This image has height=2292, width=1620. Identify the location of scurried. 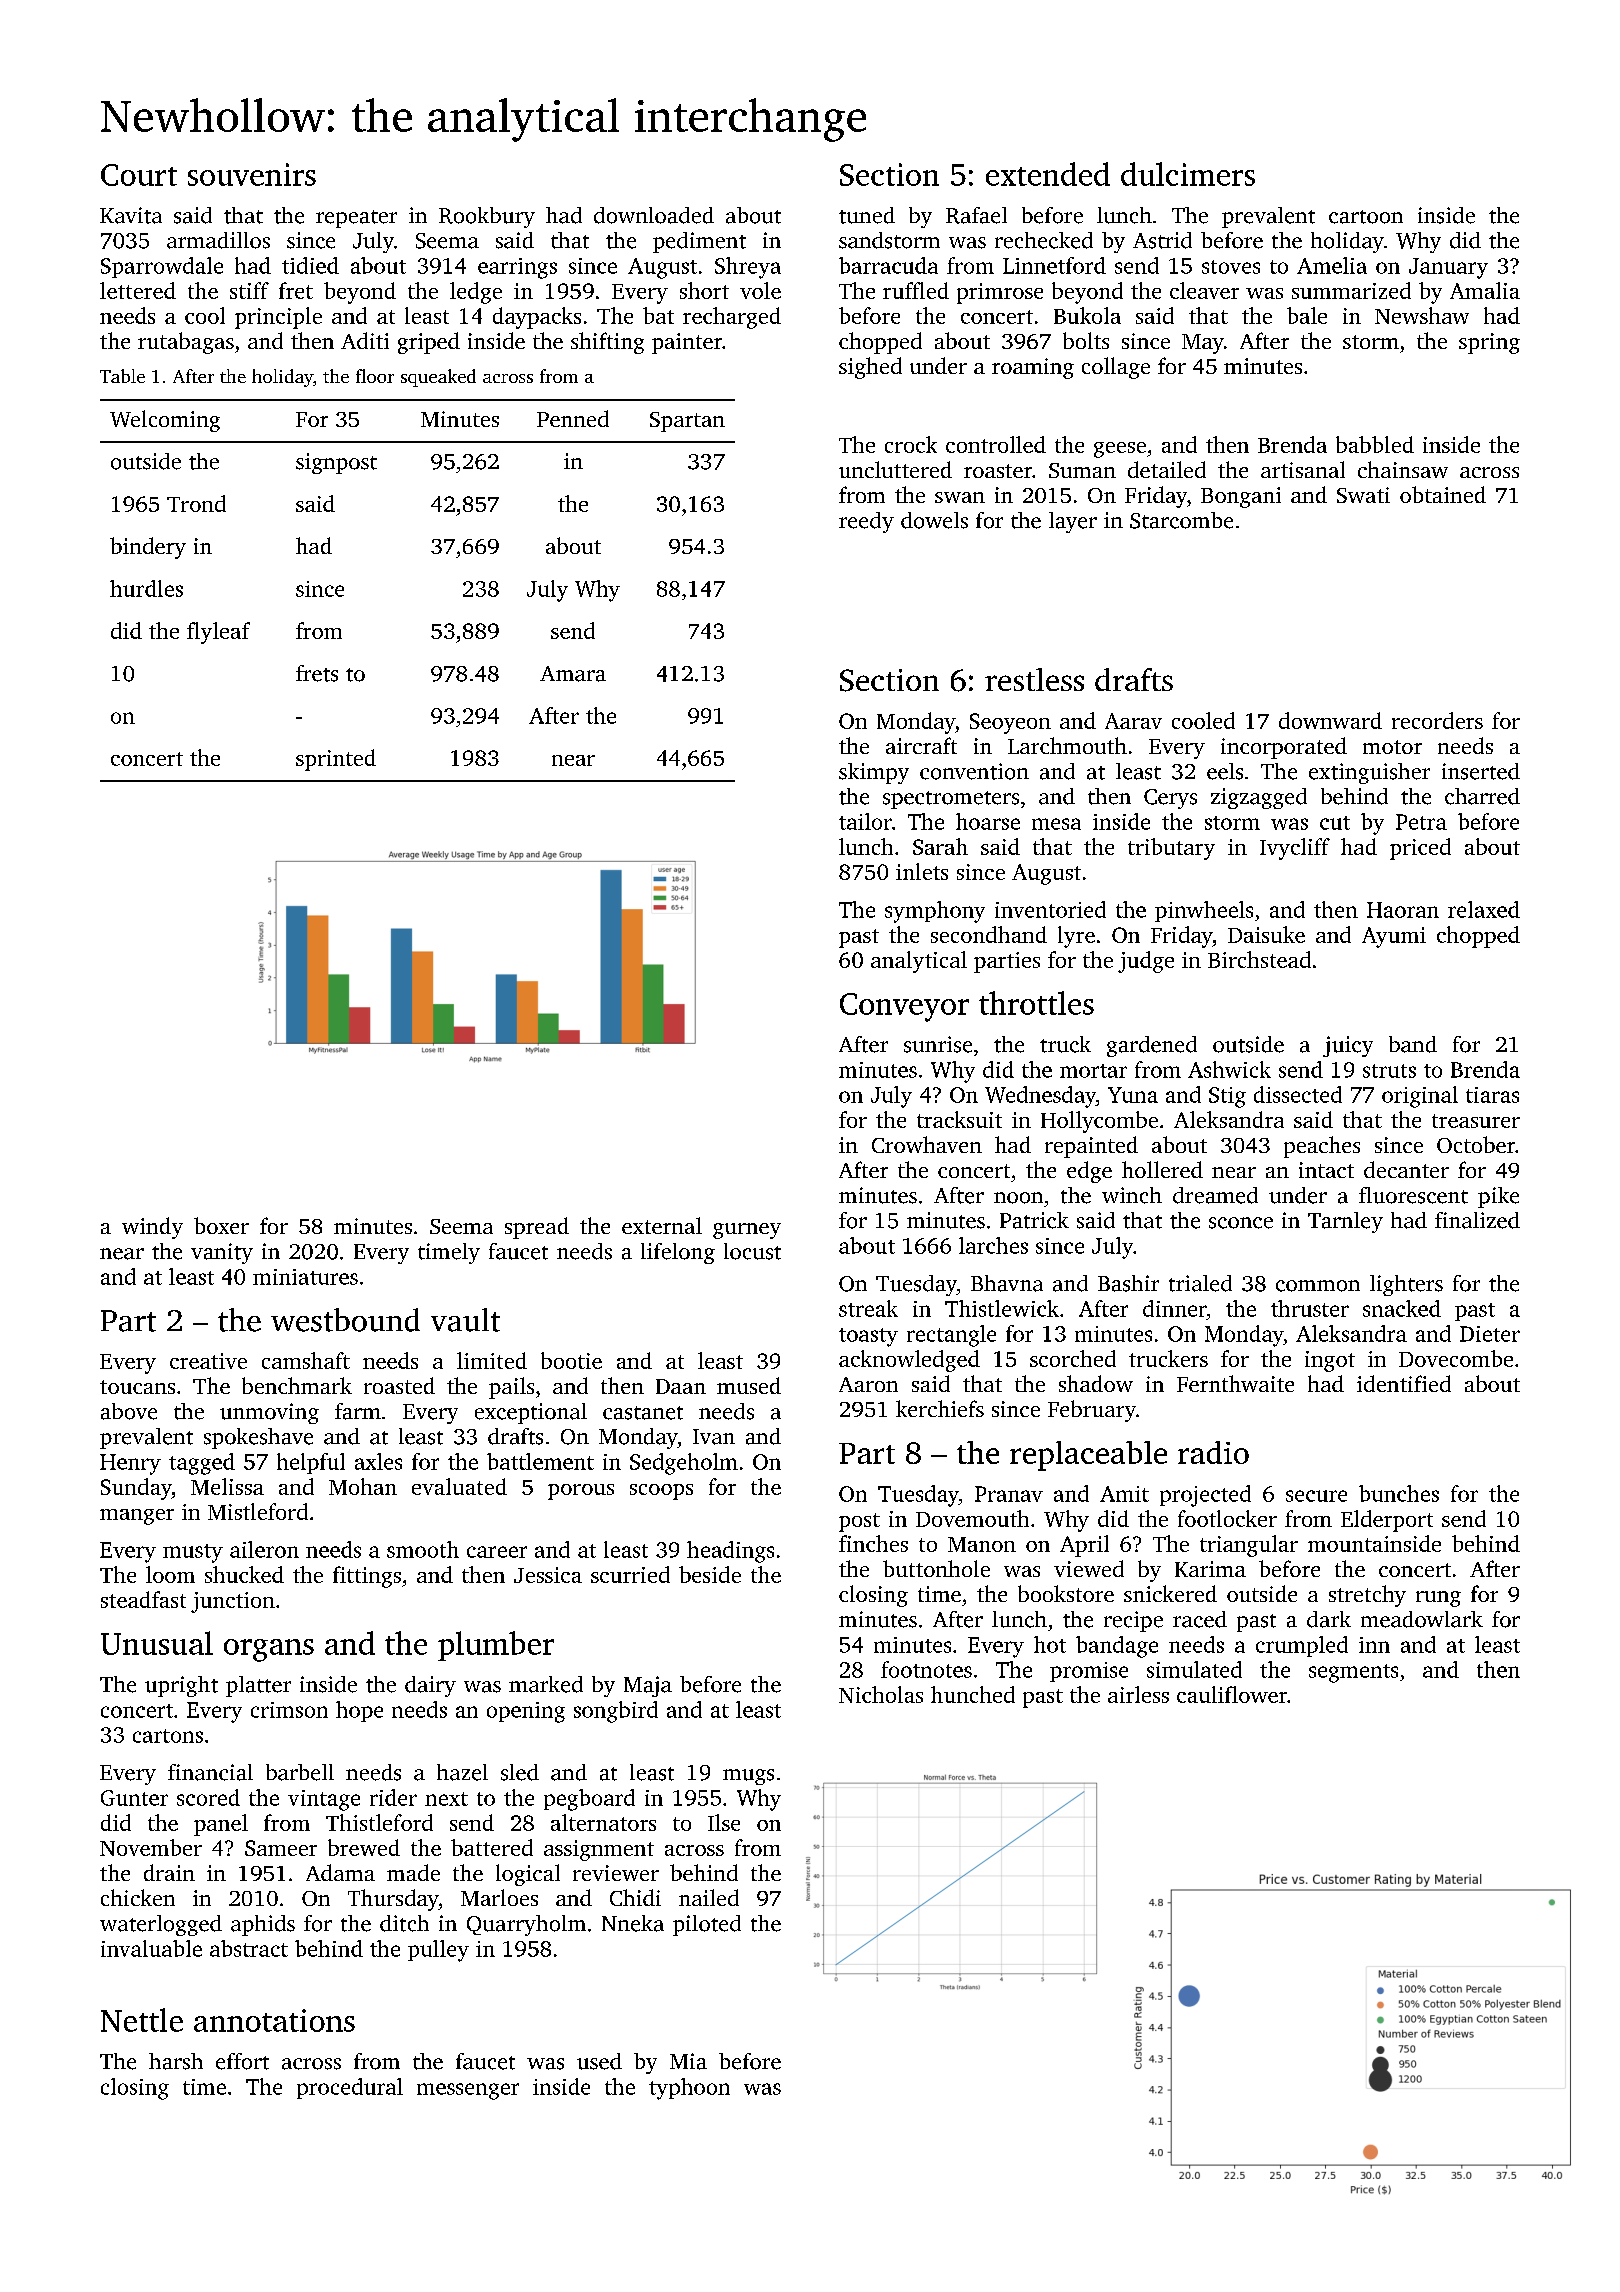
(630, 1574).
